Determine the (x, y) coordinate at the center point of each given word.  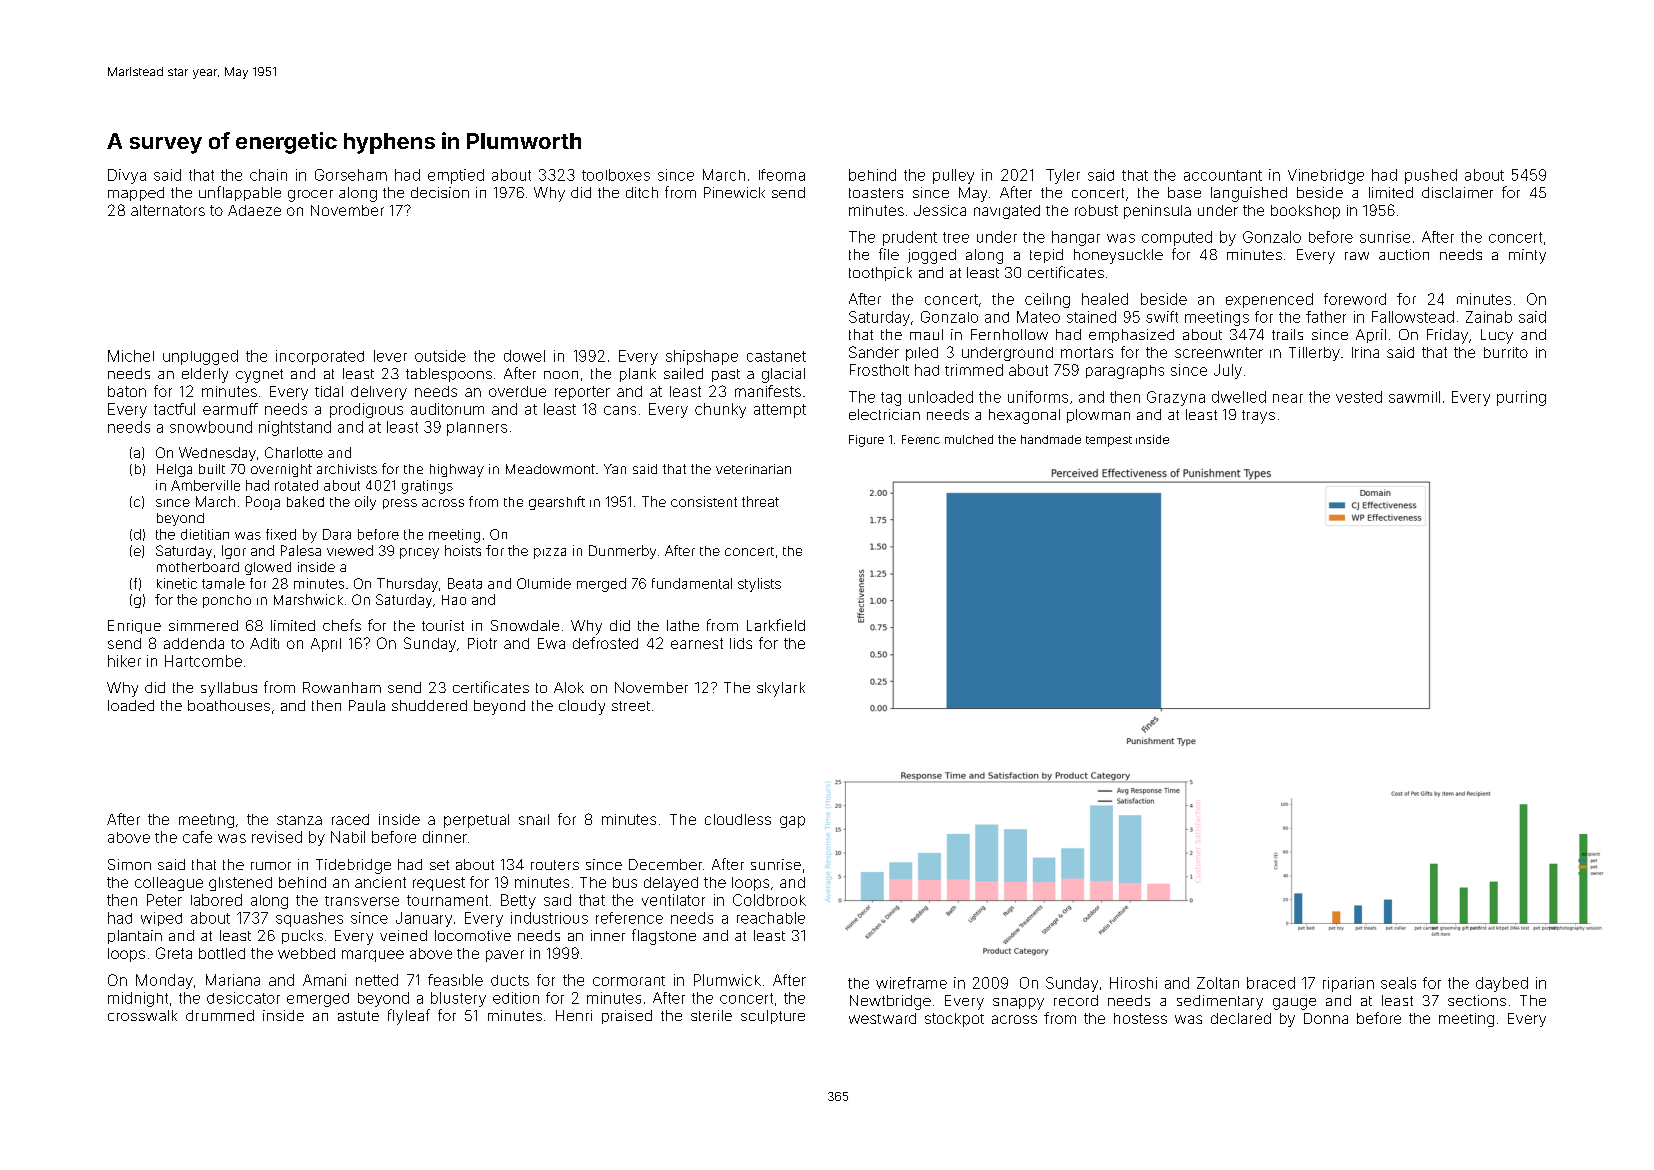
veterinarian (753, 469)
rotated (296, 485)
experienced (1269, 300)
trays (1258, 417)
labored (216, 900)
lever (390, 356)
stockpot (954, 1020)
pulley (953, 176)
